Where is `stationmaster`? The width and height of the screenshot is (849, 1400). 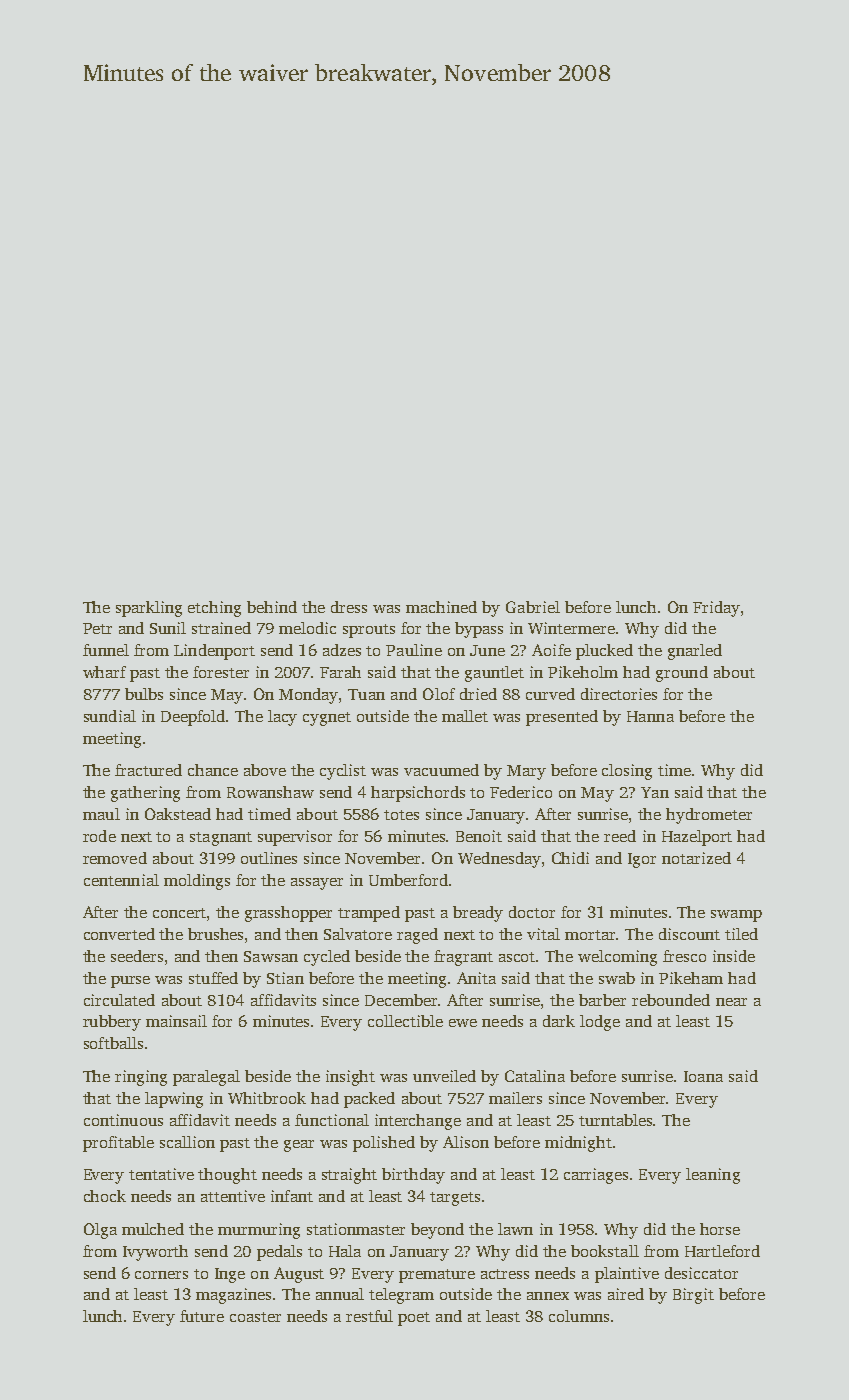
stationmaster is located at coordinates (356, 1229).
